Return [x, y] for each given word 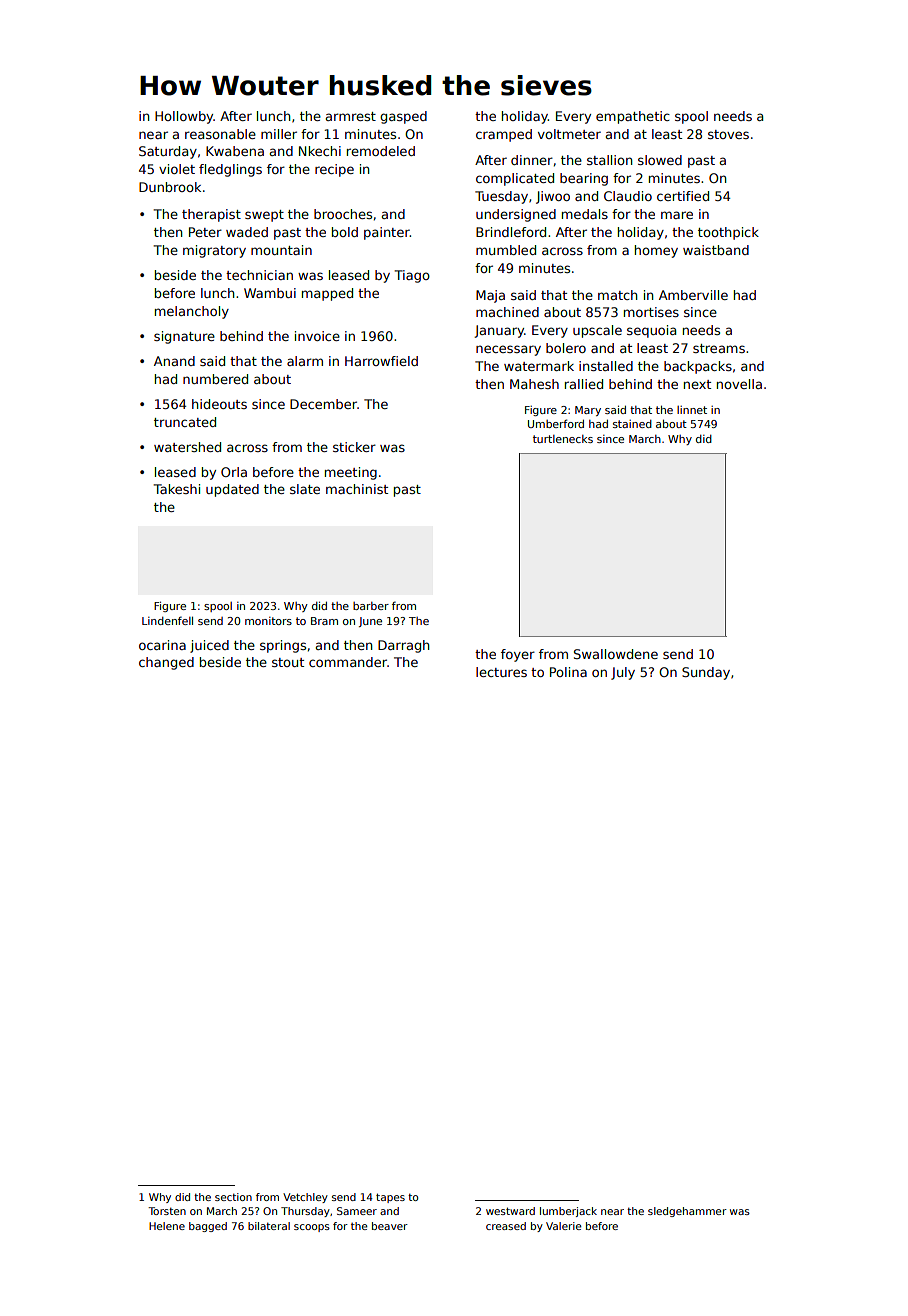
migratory [214, 251]
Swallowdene [616, 654]
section [233, 1197]
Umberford [556, 423]
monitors [268, 621]
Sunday [706, 673]
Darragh [403, 646]
